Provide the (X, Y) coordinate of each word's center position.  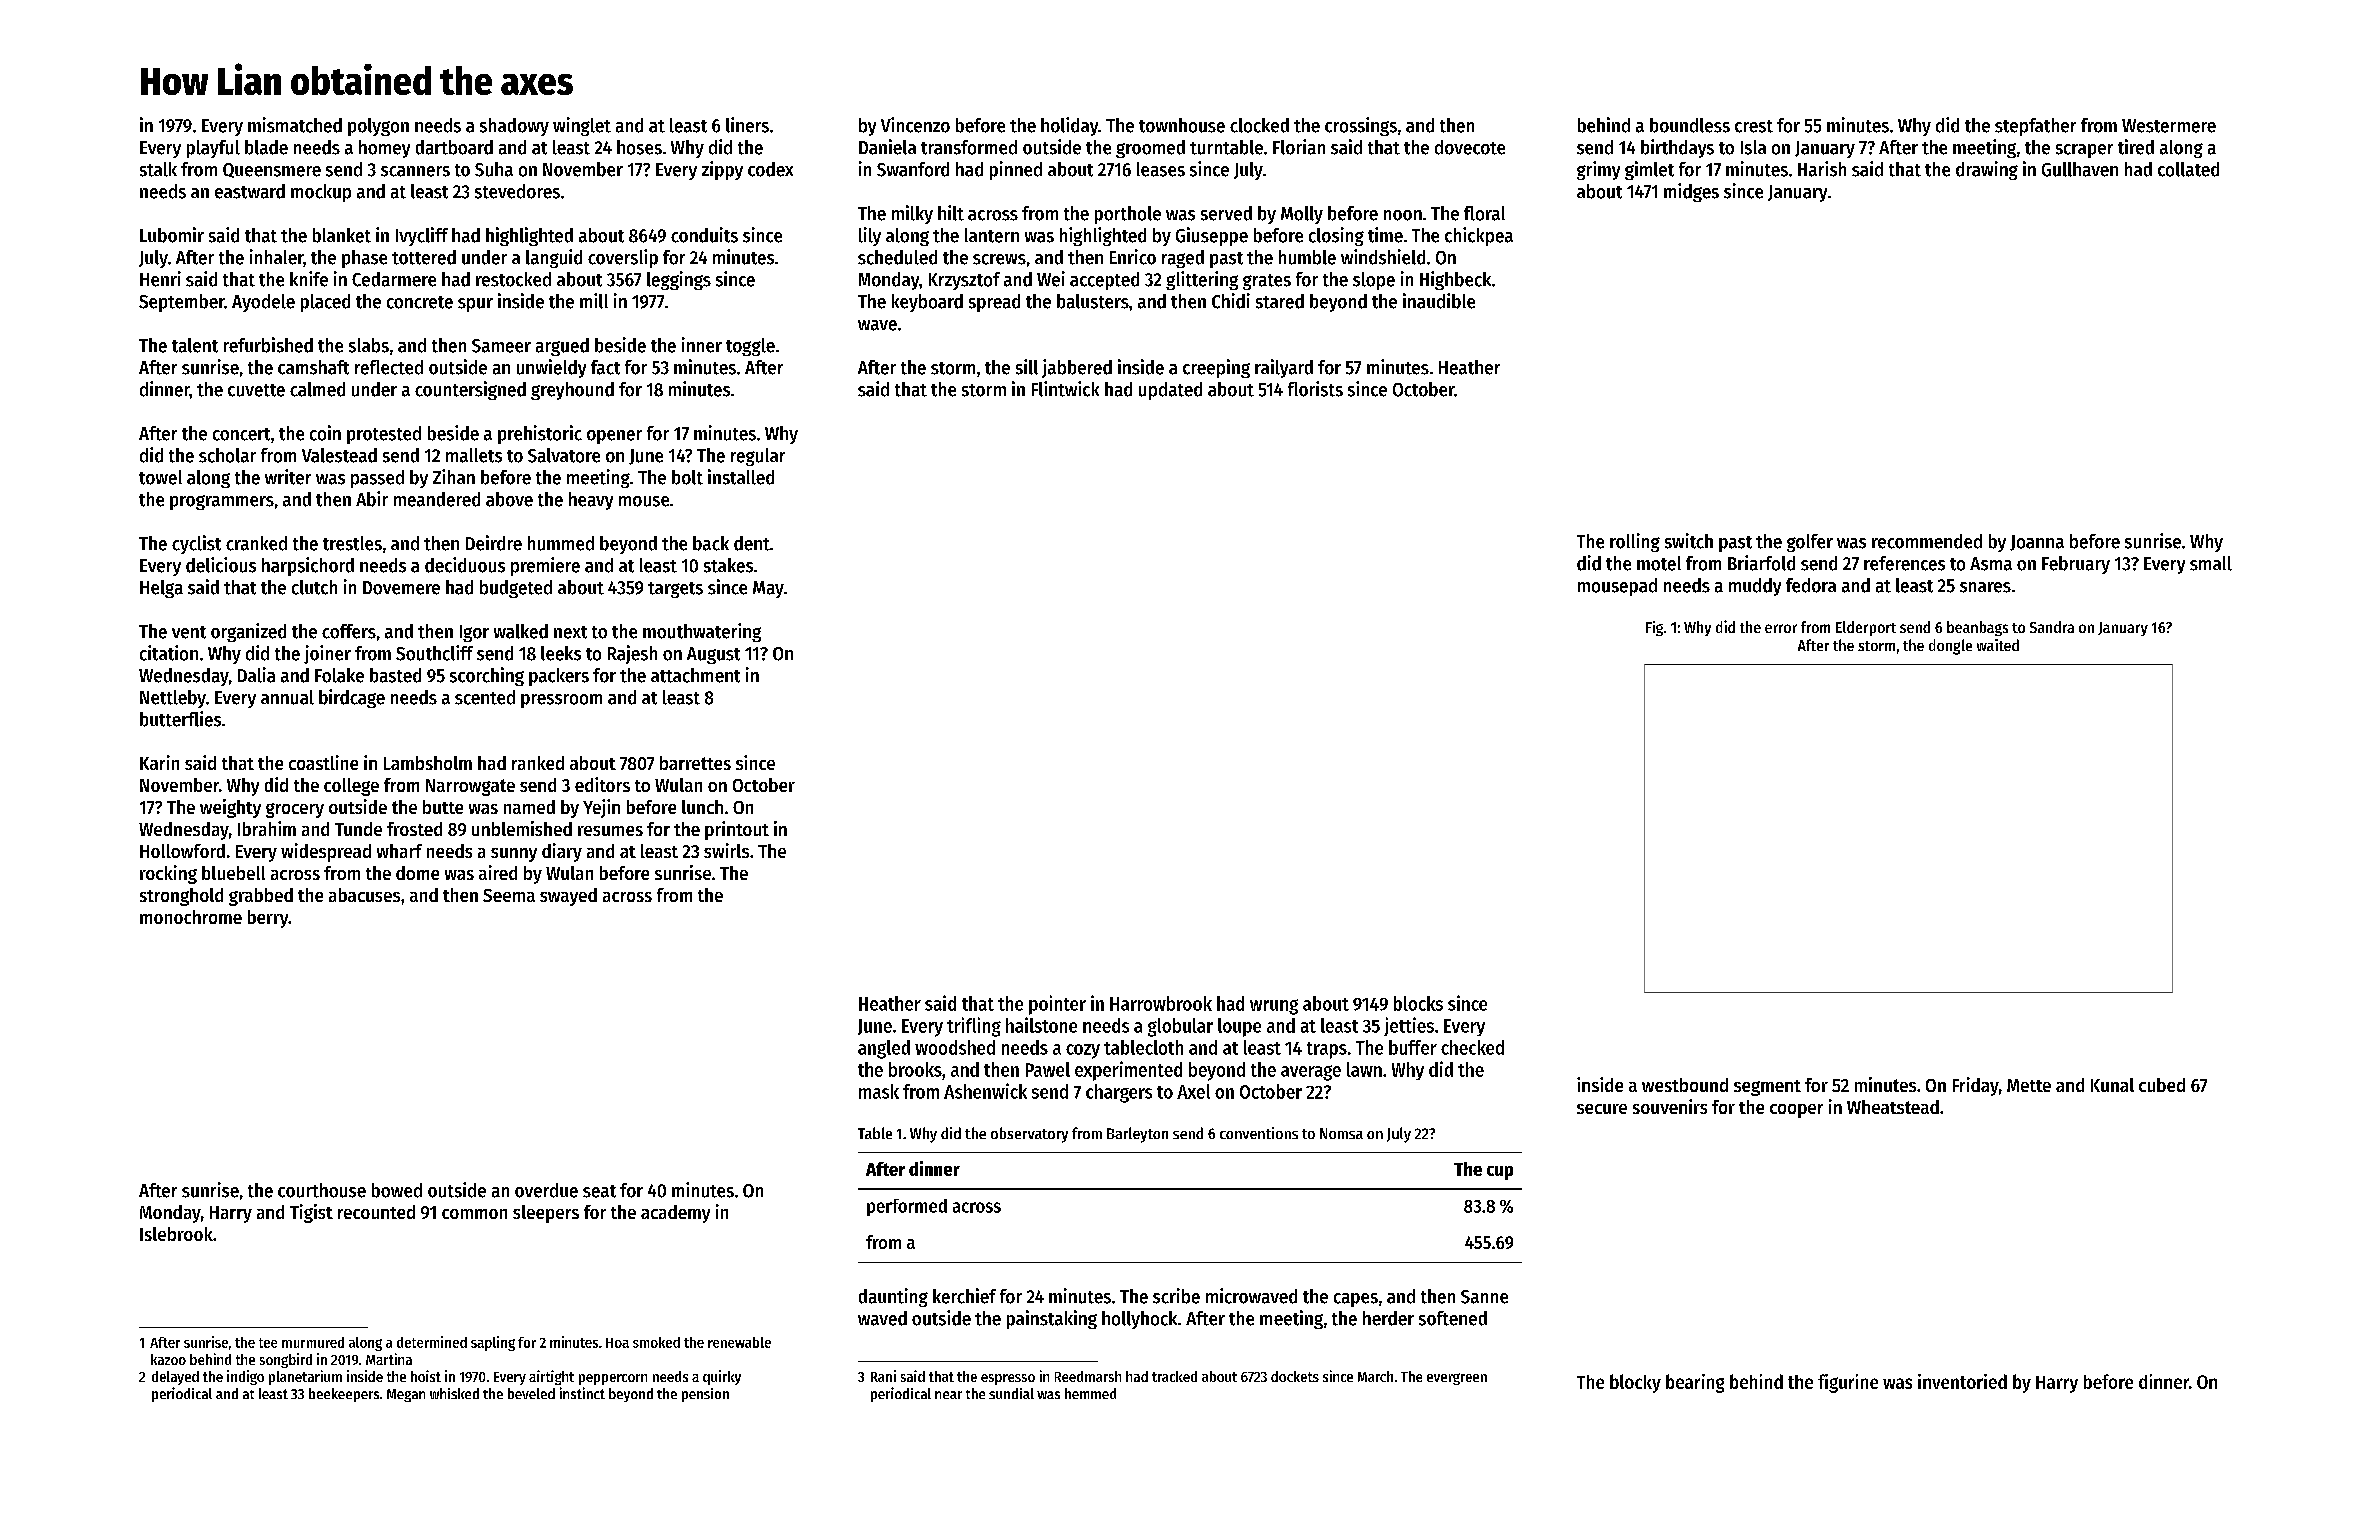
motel (1659, 563)
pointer (1057, 1005)
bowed (397, 1190)
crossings (1361, 126)
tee (268, 1343)
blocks (1418, 1003)
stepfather (2035, 127)
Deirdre (494, 543)
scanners (415, 171)
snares (1985, 587)
